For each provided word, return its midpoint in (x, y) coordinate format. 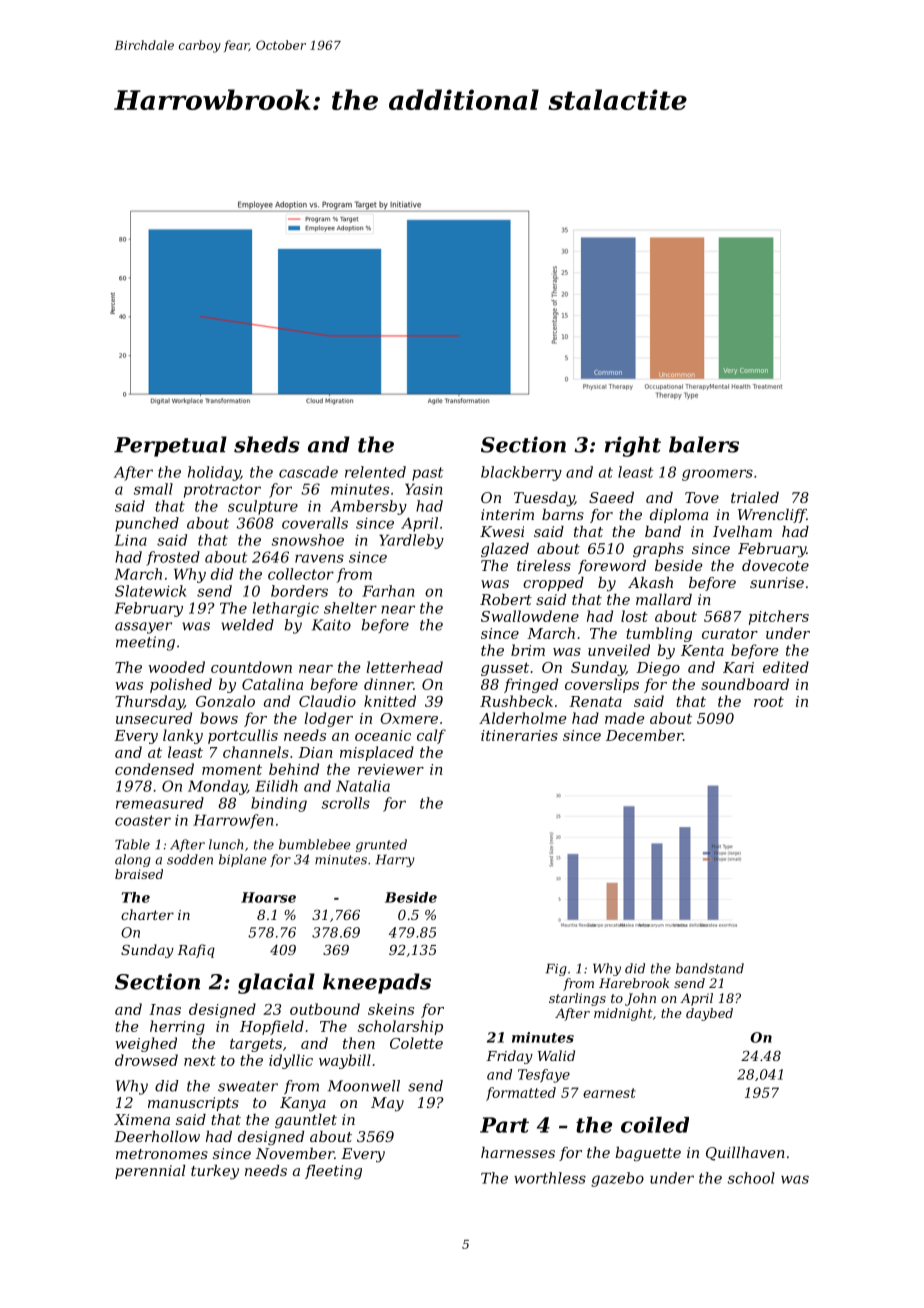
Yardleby (411, 541)
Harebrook (634, 983)
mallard (664, 599)
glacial (276, 983)
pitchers (779, 617)
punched (147, 524)
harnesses (518, 1152)
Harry (395, 861)
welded (248, 625)
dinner (388, 684)
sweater (248, 1086)
